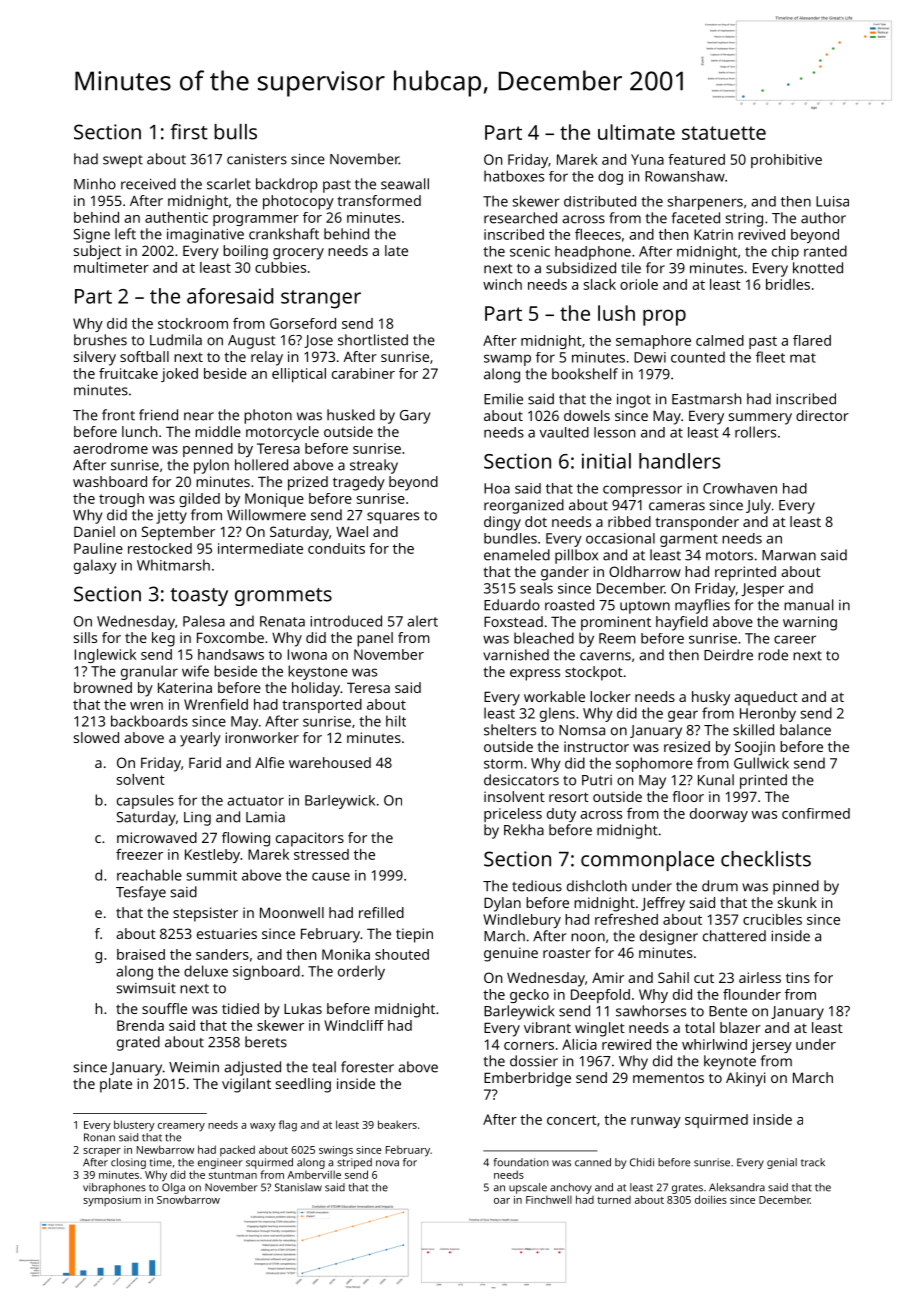 Image resolution: width=924 pixels, height=1308 pixels. What do you see at coordinates (141, 893) in the screenshot?
I see `Tesfaye` at bounding box center [141, 893].
